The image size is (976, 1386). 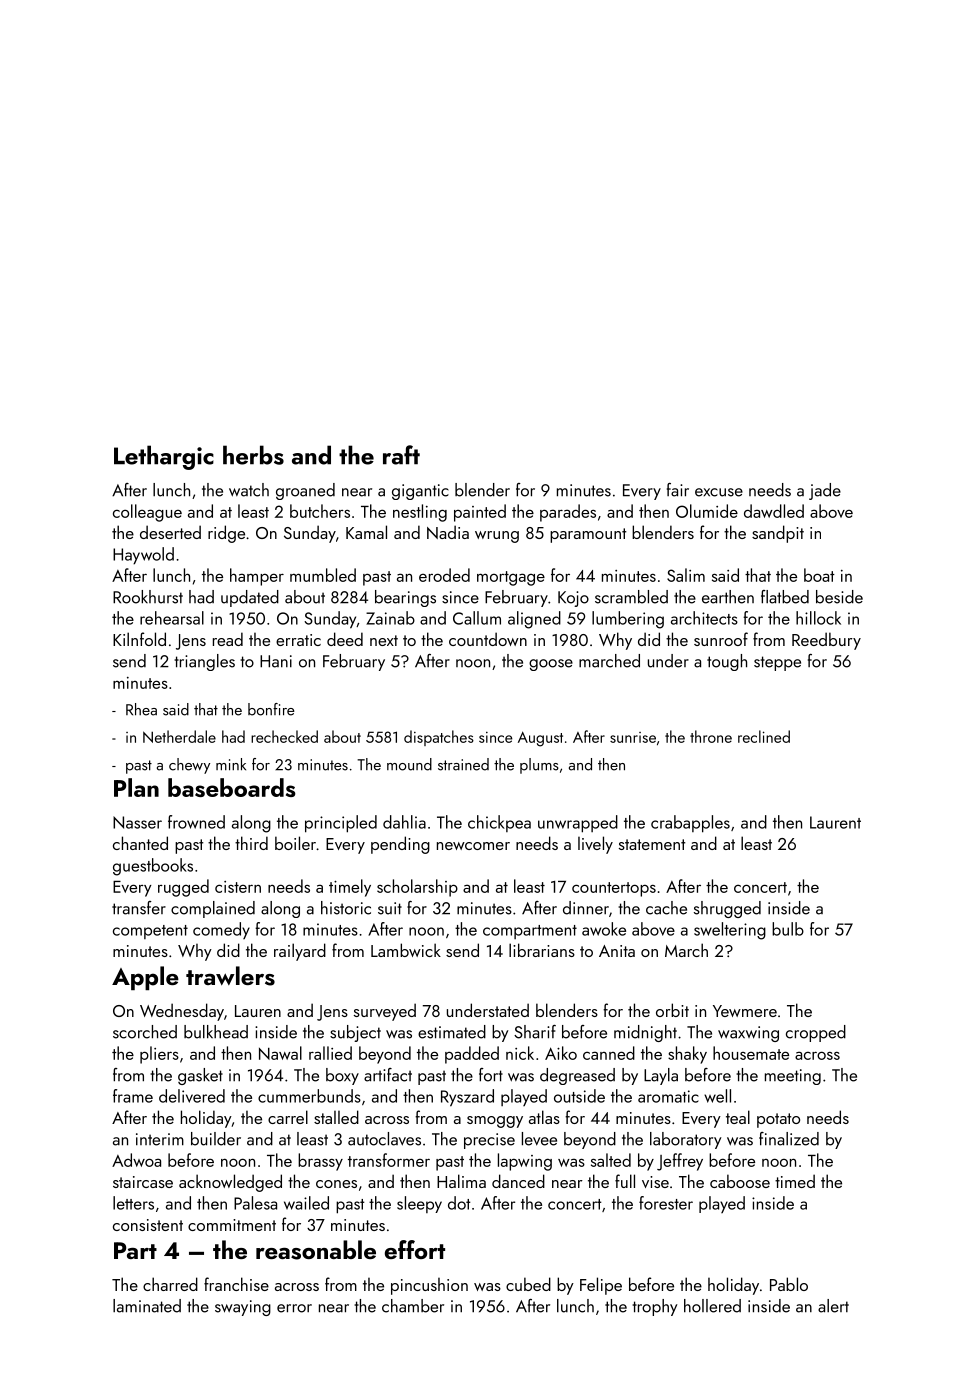 I want to click on statement, so click(x=652, y=844).
